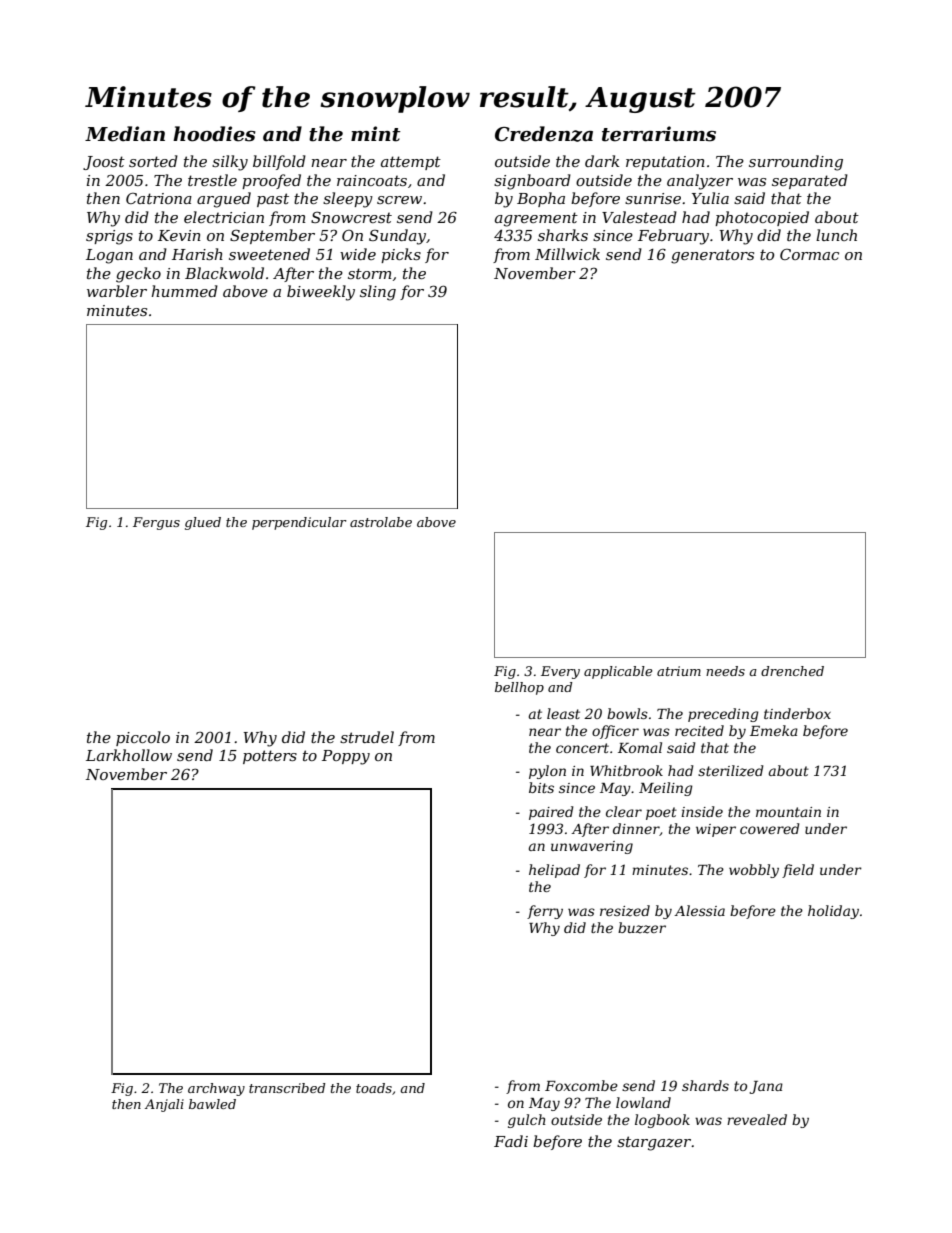 The width and height of the screenshot is (952, 1233). I want to click on Fadi, so click(511, 1141).
